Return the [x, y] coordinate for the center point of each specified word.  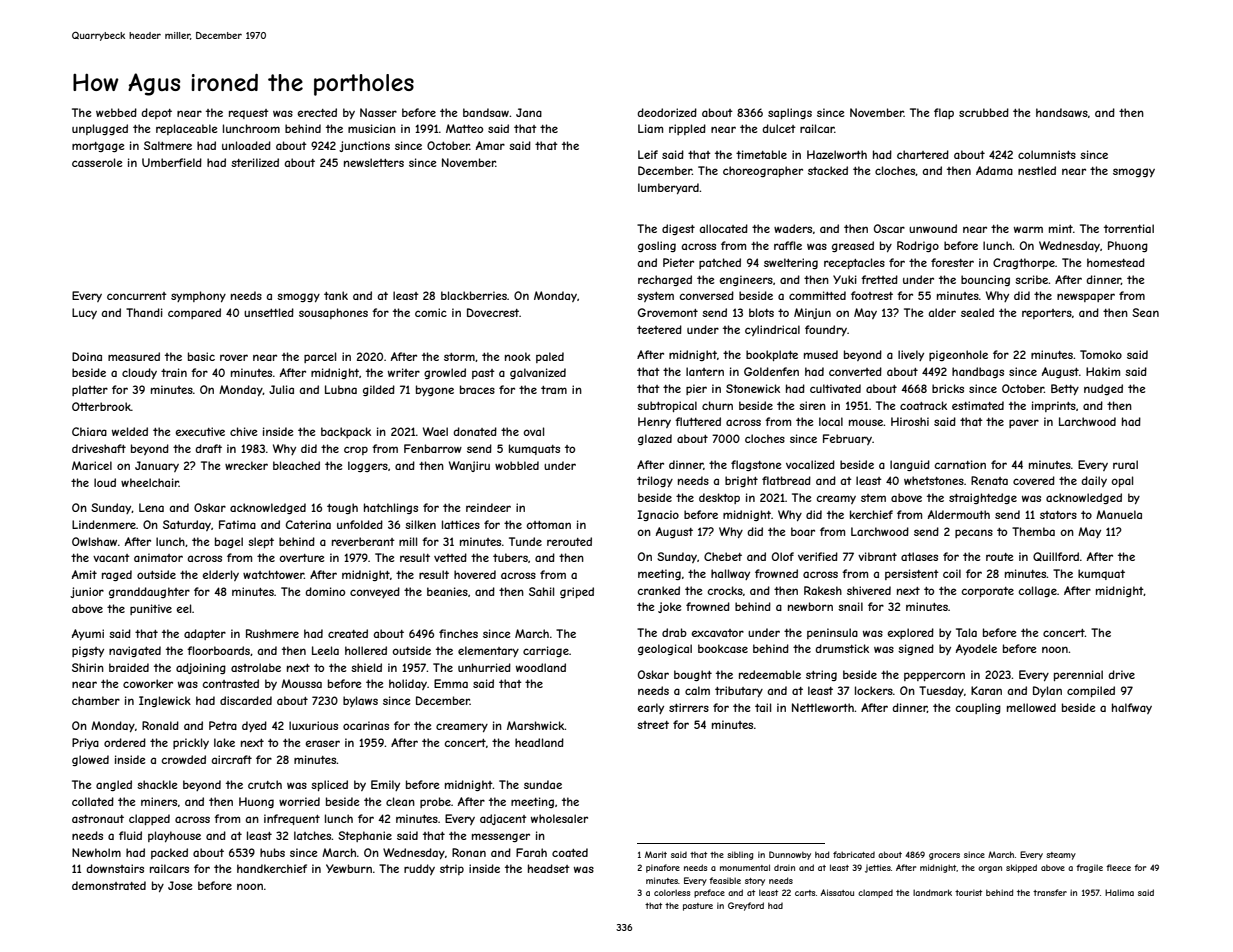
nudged [1103, 389]
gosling [657, 246]
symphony [198, 296]
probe [435, 802]
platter [90, 390]
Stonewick [753, 388]
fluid [130, 835]
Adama [994, 170]
